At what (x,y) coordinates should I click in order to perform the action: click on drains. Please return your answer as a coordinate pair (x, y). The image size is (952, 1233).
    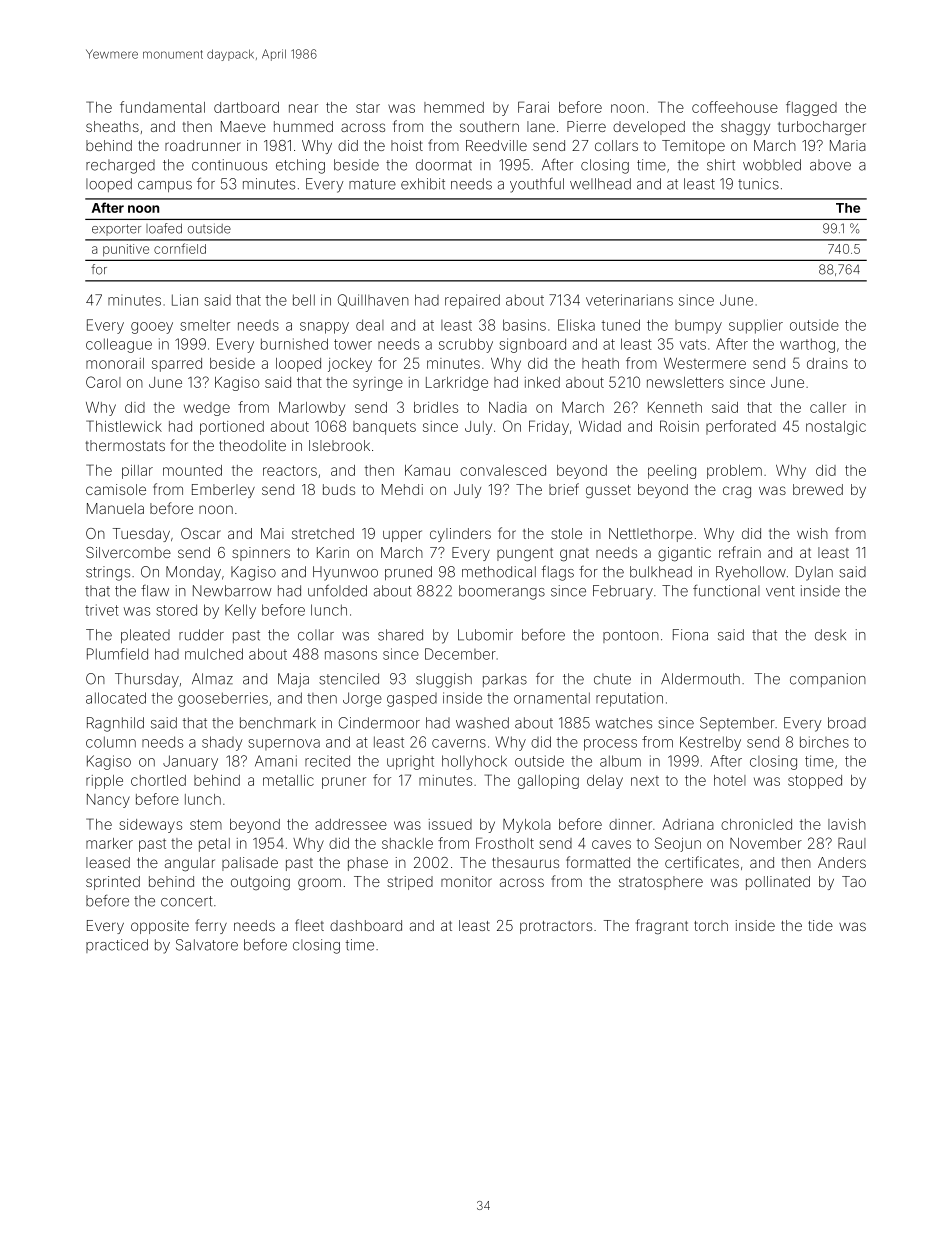
    Looking at the image, I should click on (827, 363).
